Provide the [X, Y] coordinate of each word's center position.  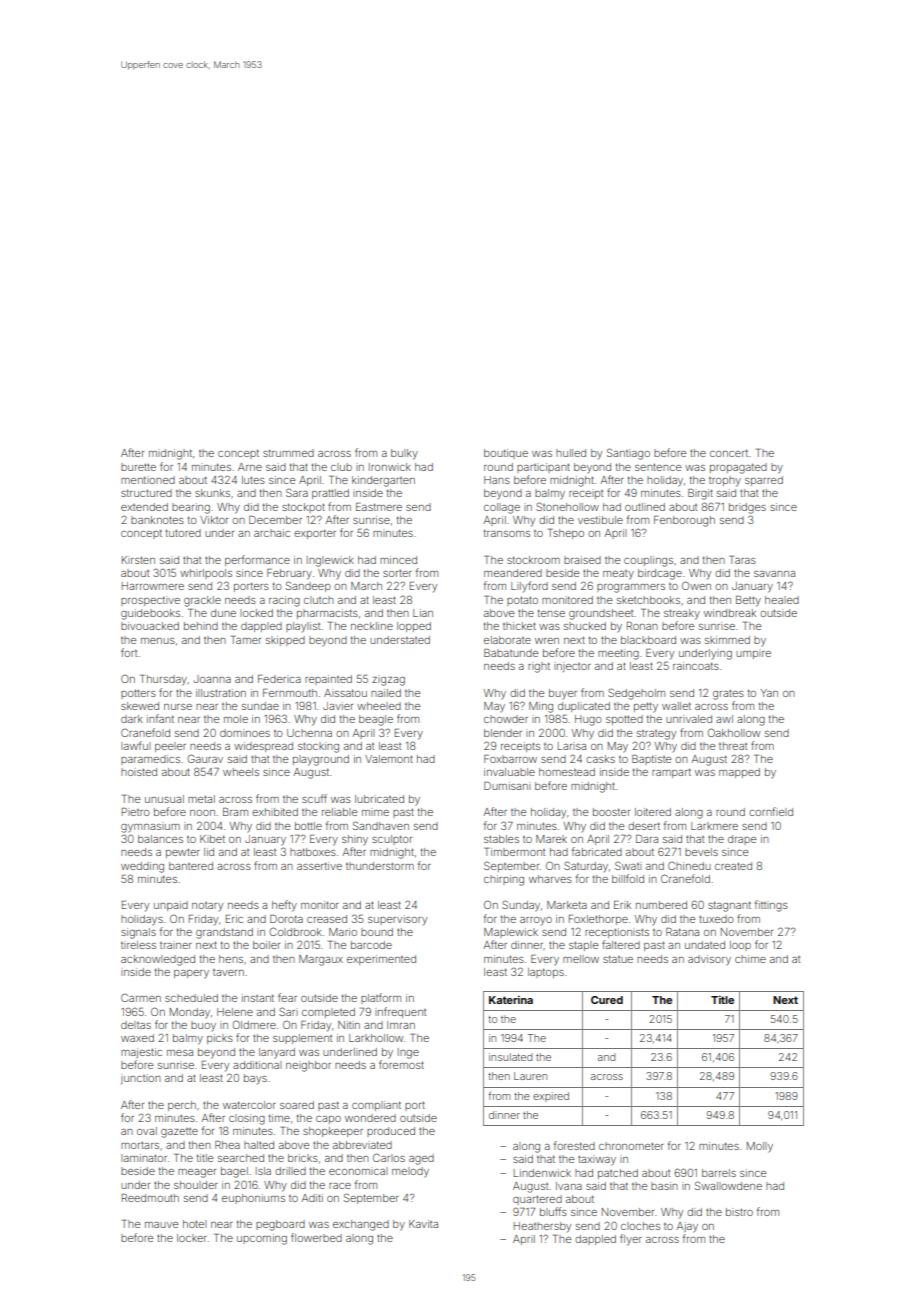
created [733, 866]
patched [618, 1174]
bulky [404, 454]
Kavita [423, 1224]
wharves [550, 879]
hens [231, 959]
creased [327, 919]
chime [750, 959]
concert [729, 453]
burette [138, 467]
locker [192, 1238]
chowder [506, 719]
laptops [546, 973]
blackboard [648, 640]
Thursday [163, 680]
